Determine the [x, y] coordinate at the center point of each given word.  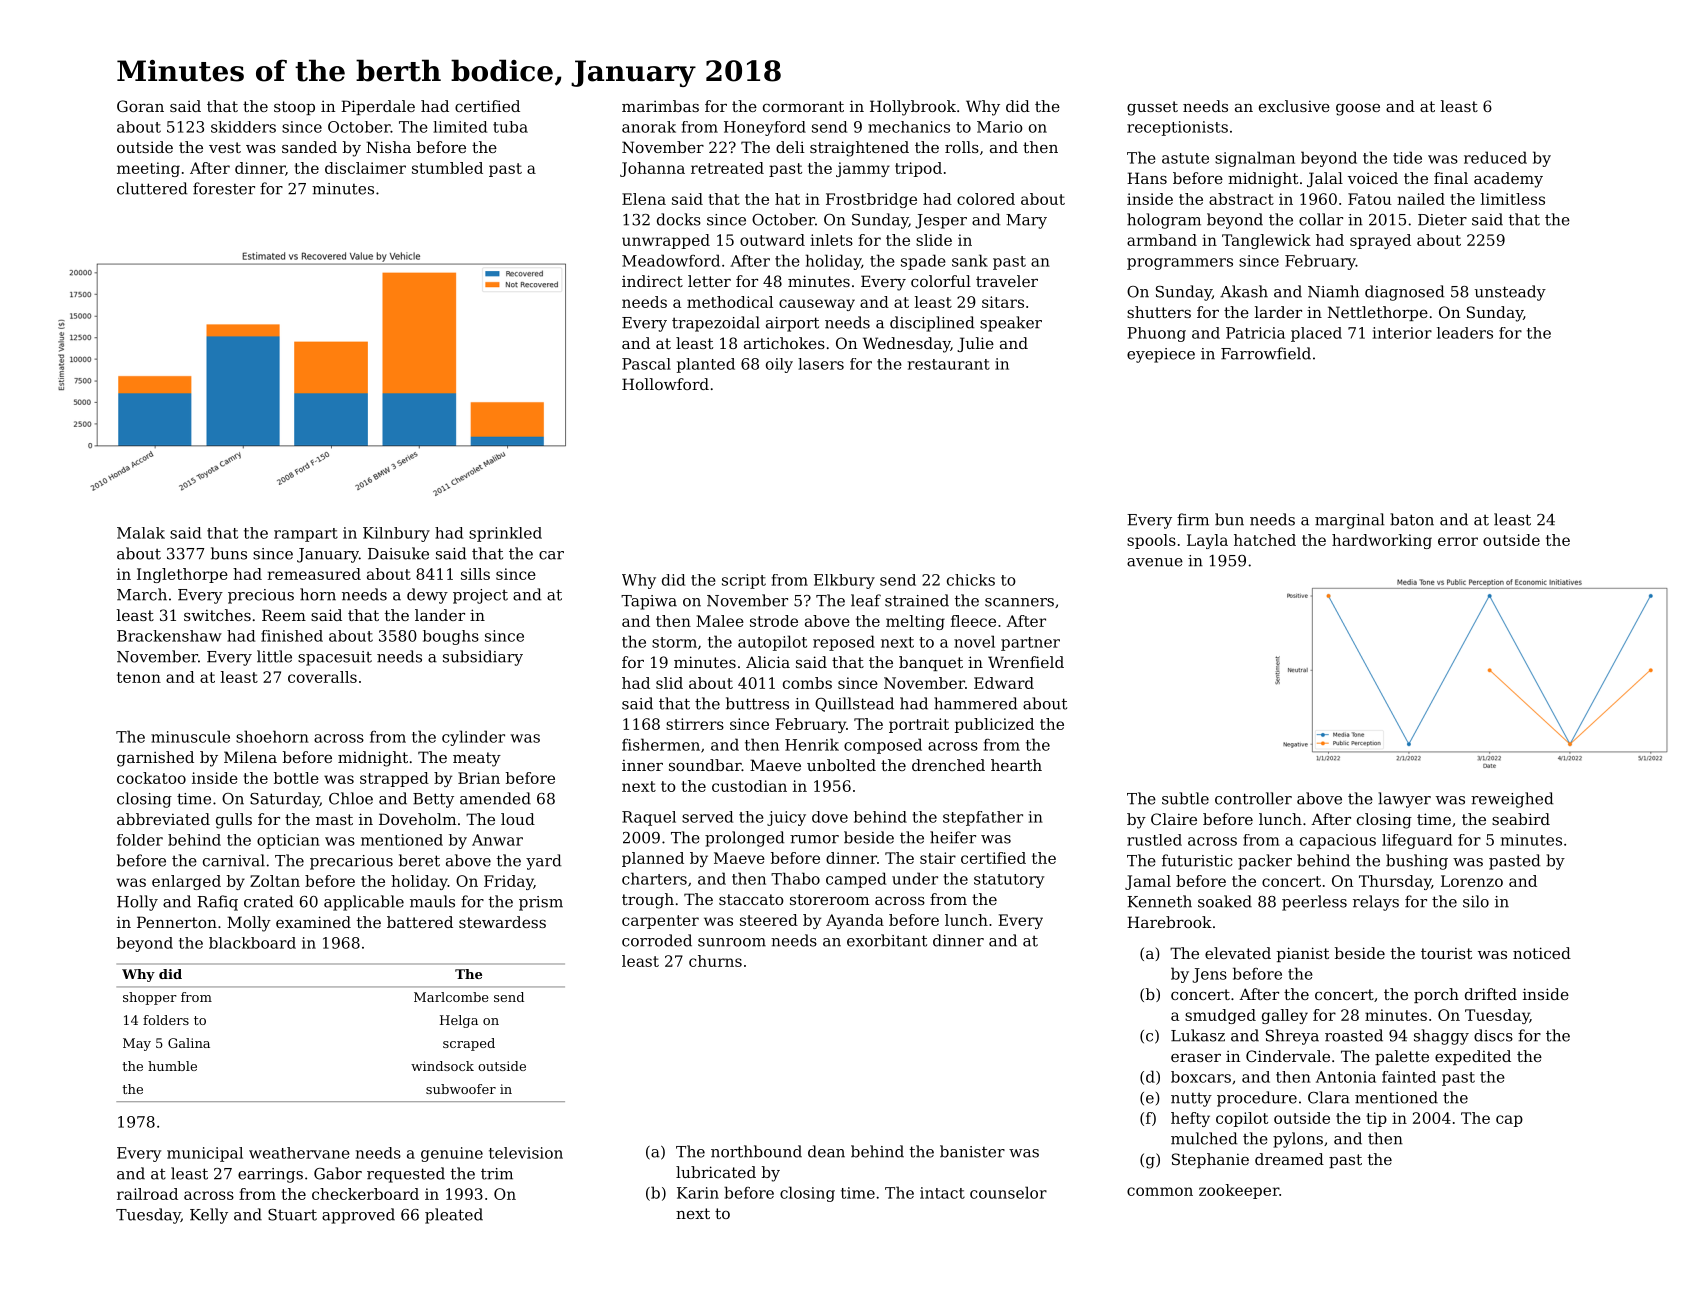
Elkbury [844, 581]
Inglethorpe [182, 575]
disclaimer [365, 168]
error [1458, 541]
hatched [1265, 540]
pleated [454, 1216]
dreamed [1289, 1159]
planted [706, 365]
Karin [698, 1193]
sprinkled [505, 534]
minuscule [190, 736]
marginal [1350, 521]
